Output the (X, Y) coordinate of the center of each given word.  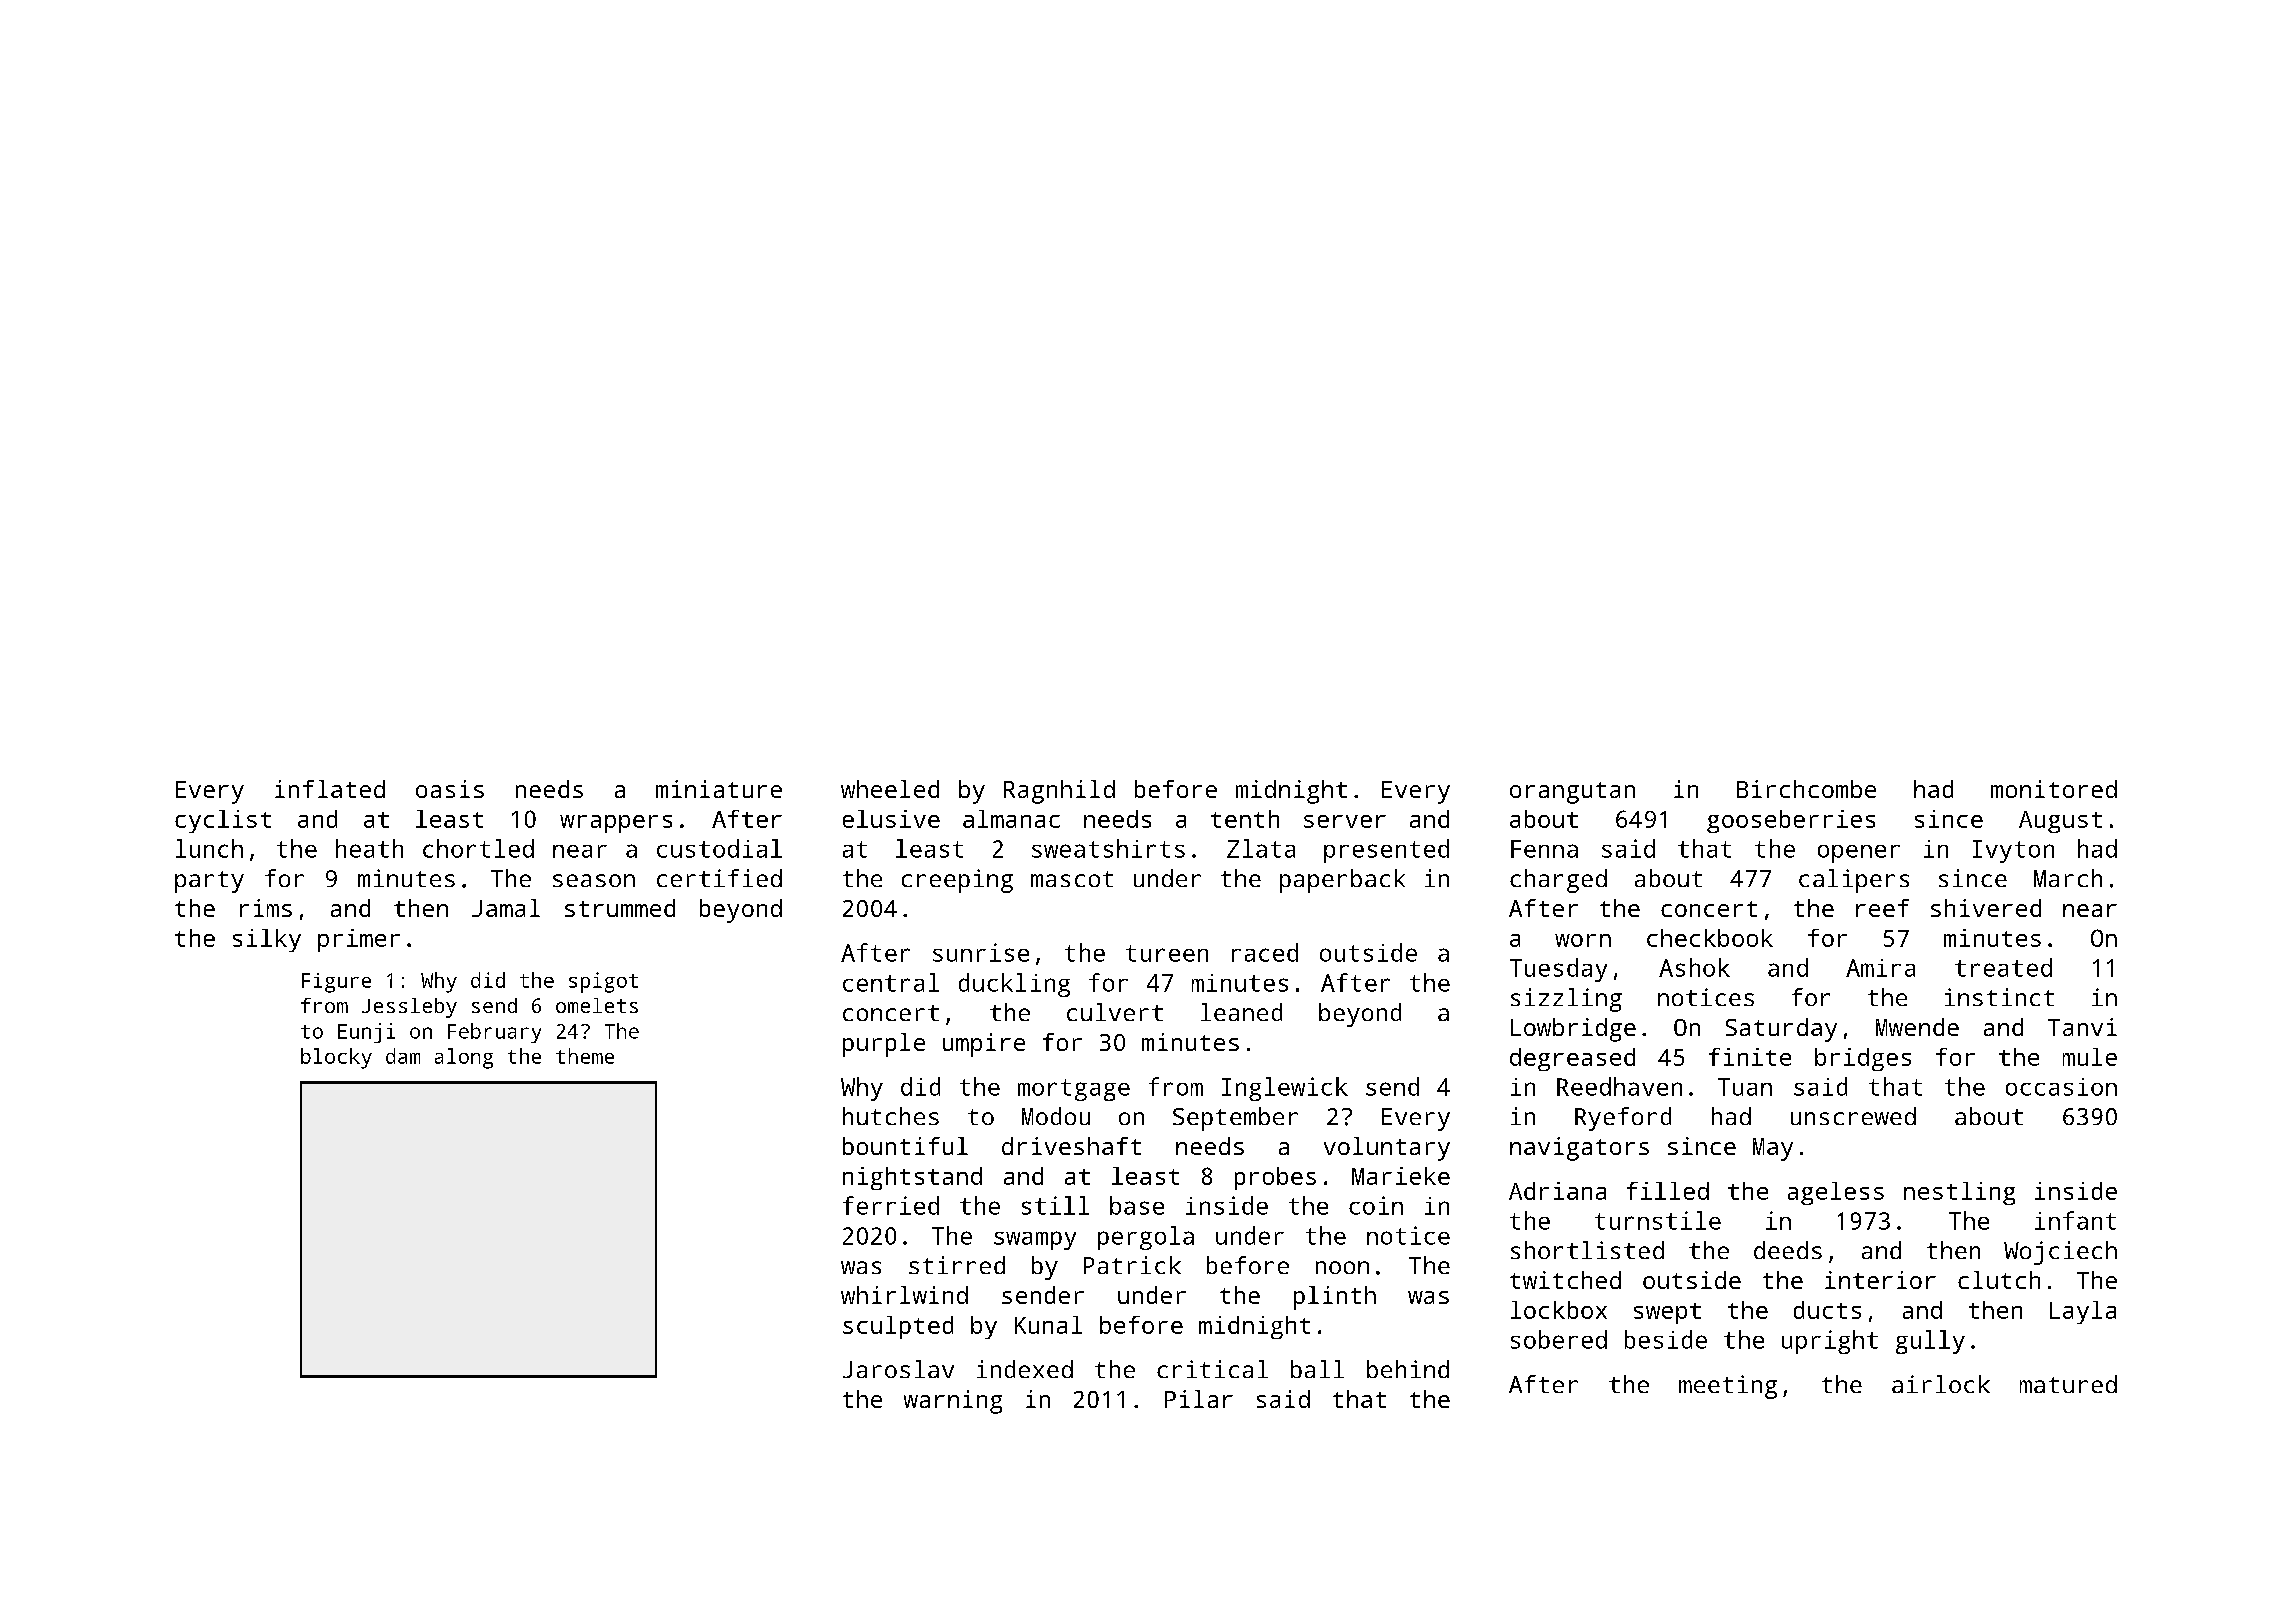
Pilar (1199, 1399)
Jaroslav (898, 1369)
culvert (1115, 1012)
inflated (330, 789)
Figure (336, 983)
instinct (1999, 997)
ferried (891, 1205)
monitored (2054, 789)
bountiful (905, 1146)
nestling (1959, 1193)
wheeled (890, 789)
